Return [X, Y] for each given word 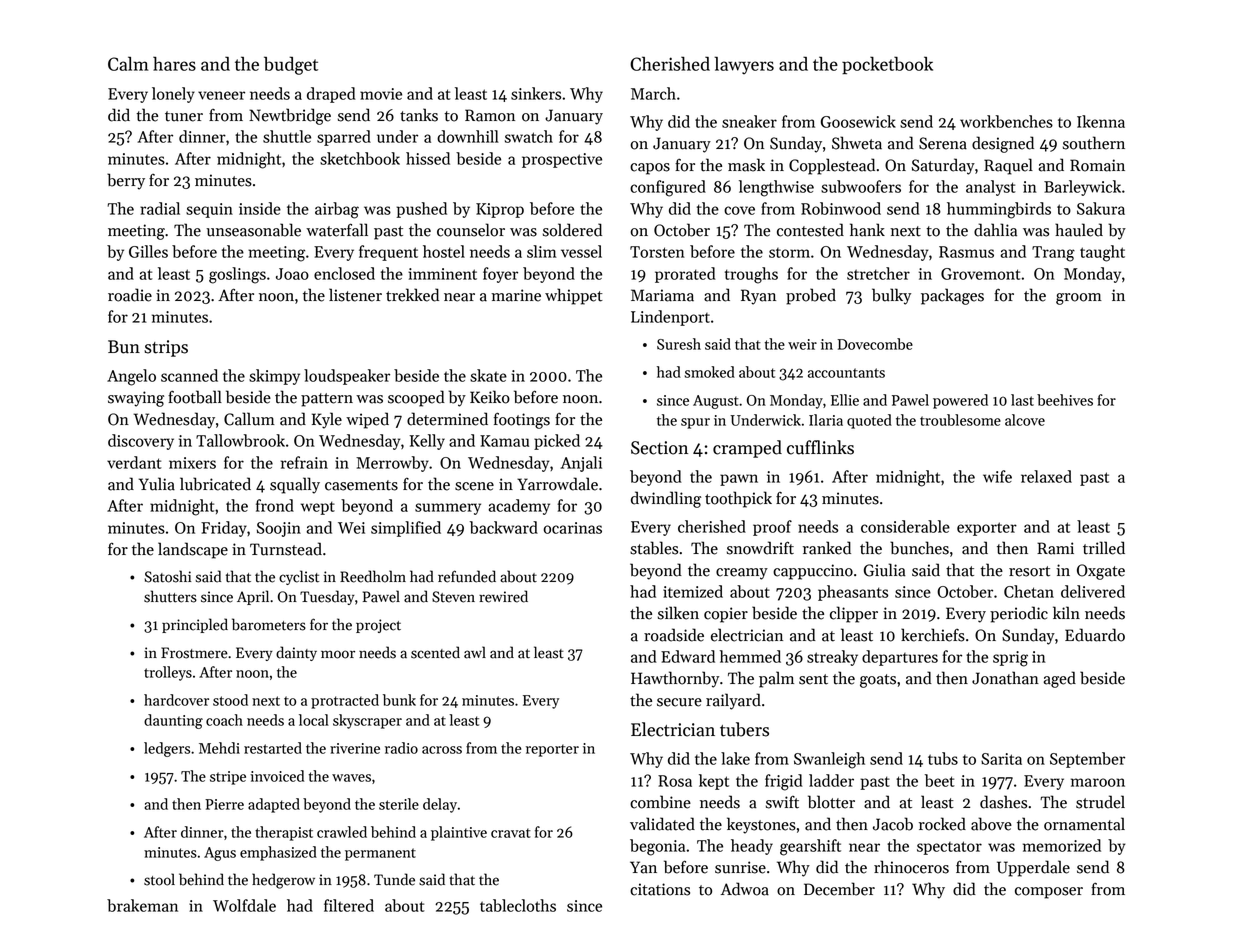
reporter [552, 750]
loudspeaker [347, 377]
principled [195, 625]
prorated [685, 275]
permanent [380, 854]
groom [1079, 299]
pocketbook [887, 65]
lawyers [744, 65]
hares [174, 63]
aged [1059, 679]
